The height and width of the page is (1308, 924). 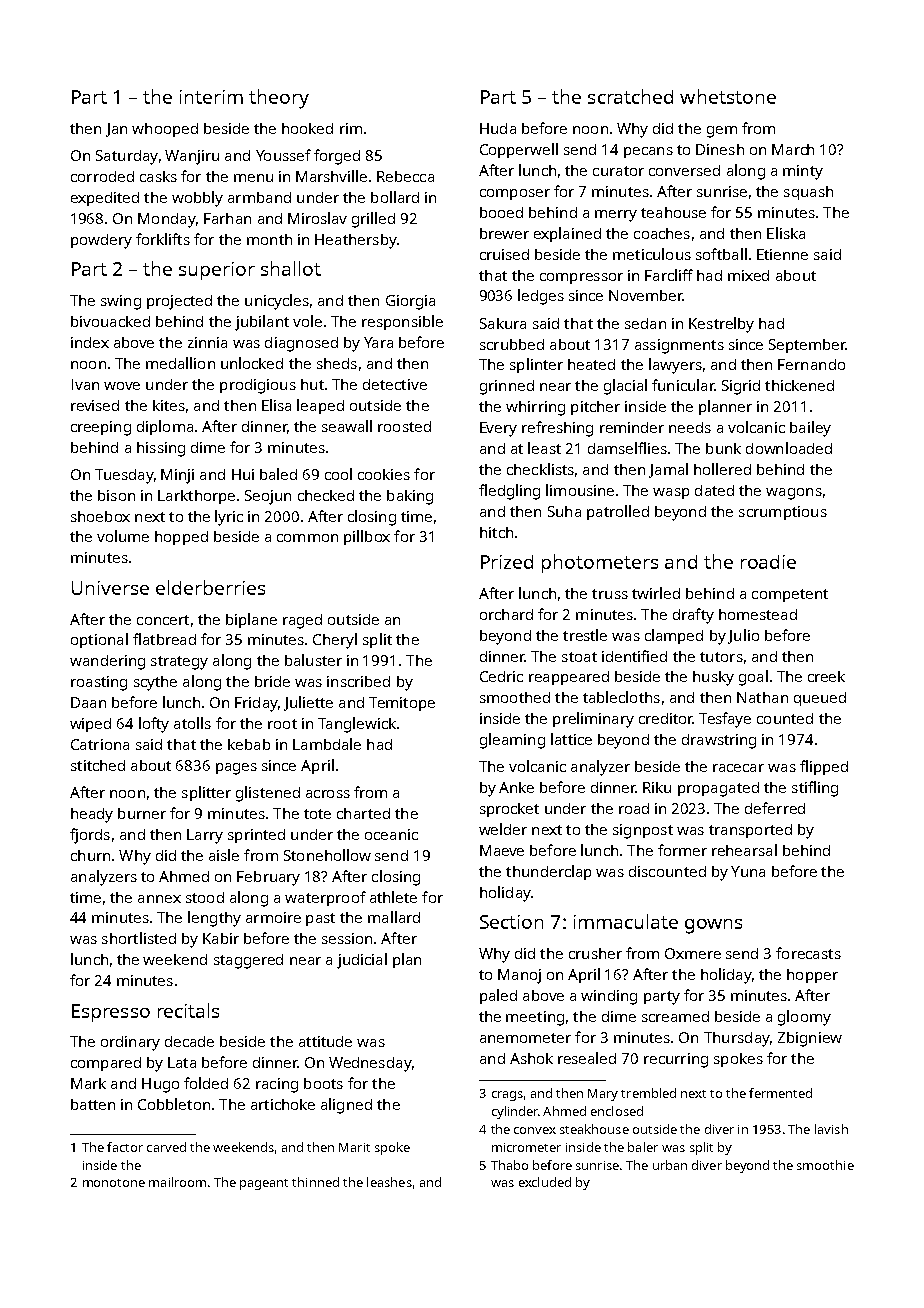 What do you see at coordinates (545, 1182) in the page?
I see `excluded` at bounding box center [545, 1182].
